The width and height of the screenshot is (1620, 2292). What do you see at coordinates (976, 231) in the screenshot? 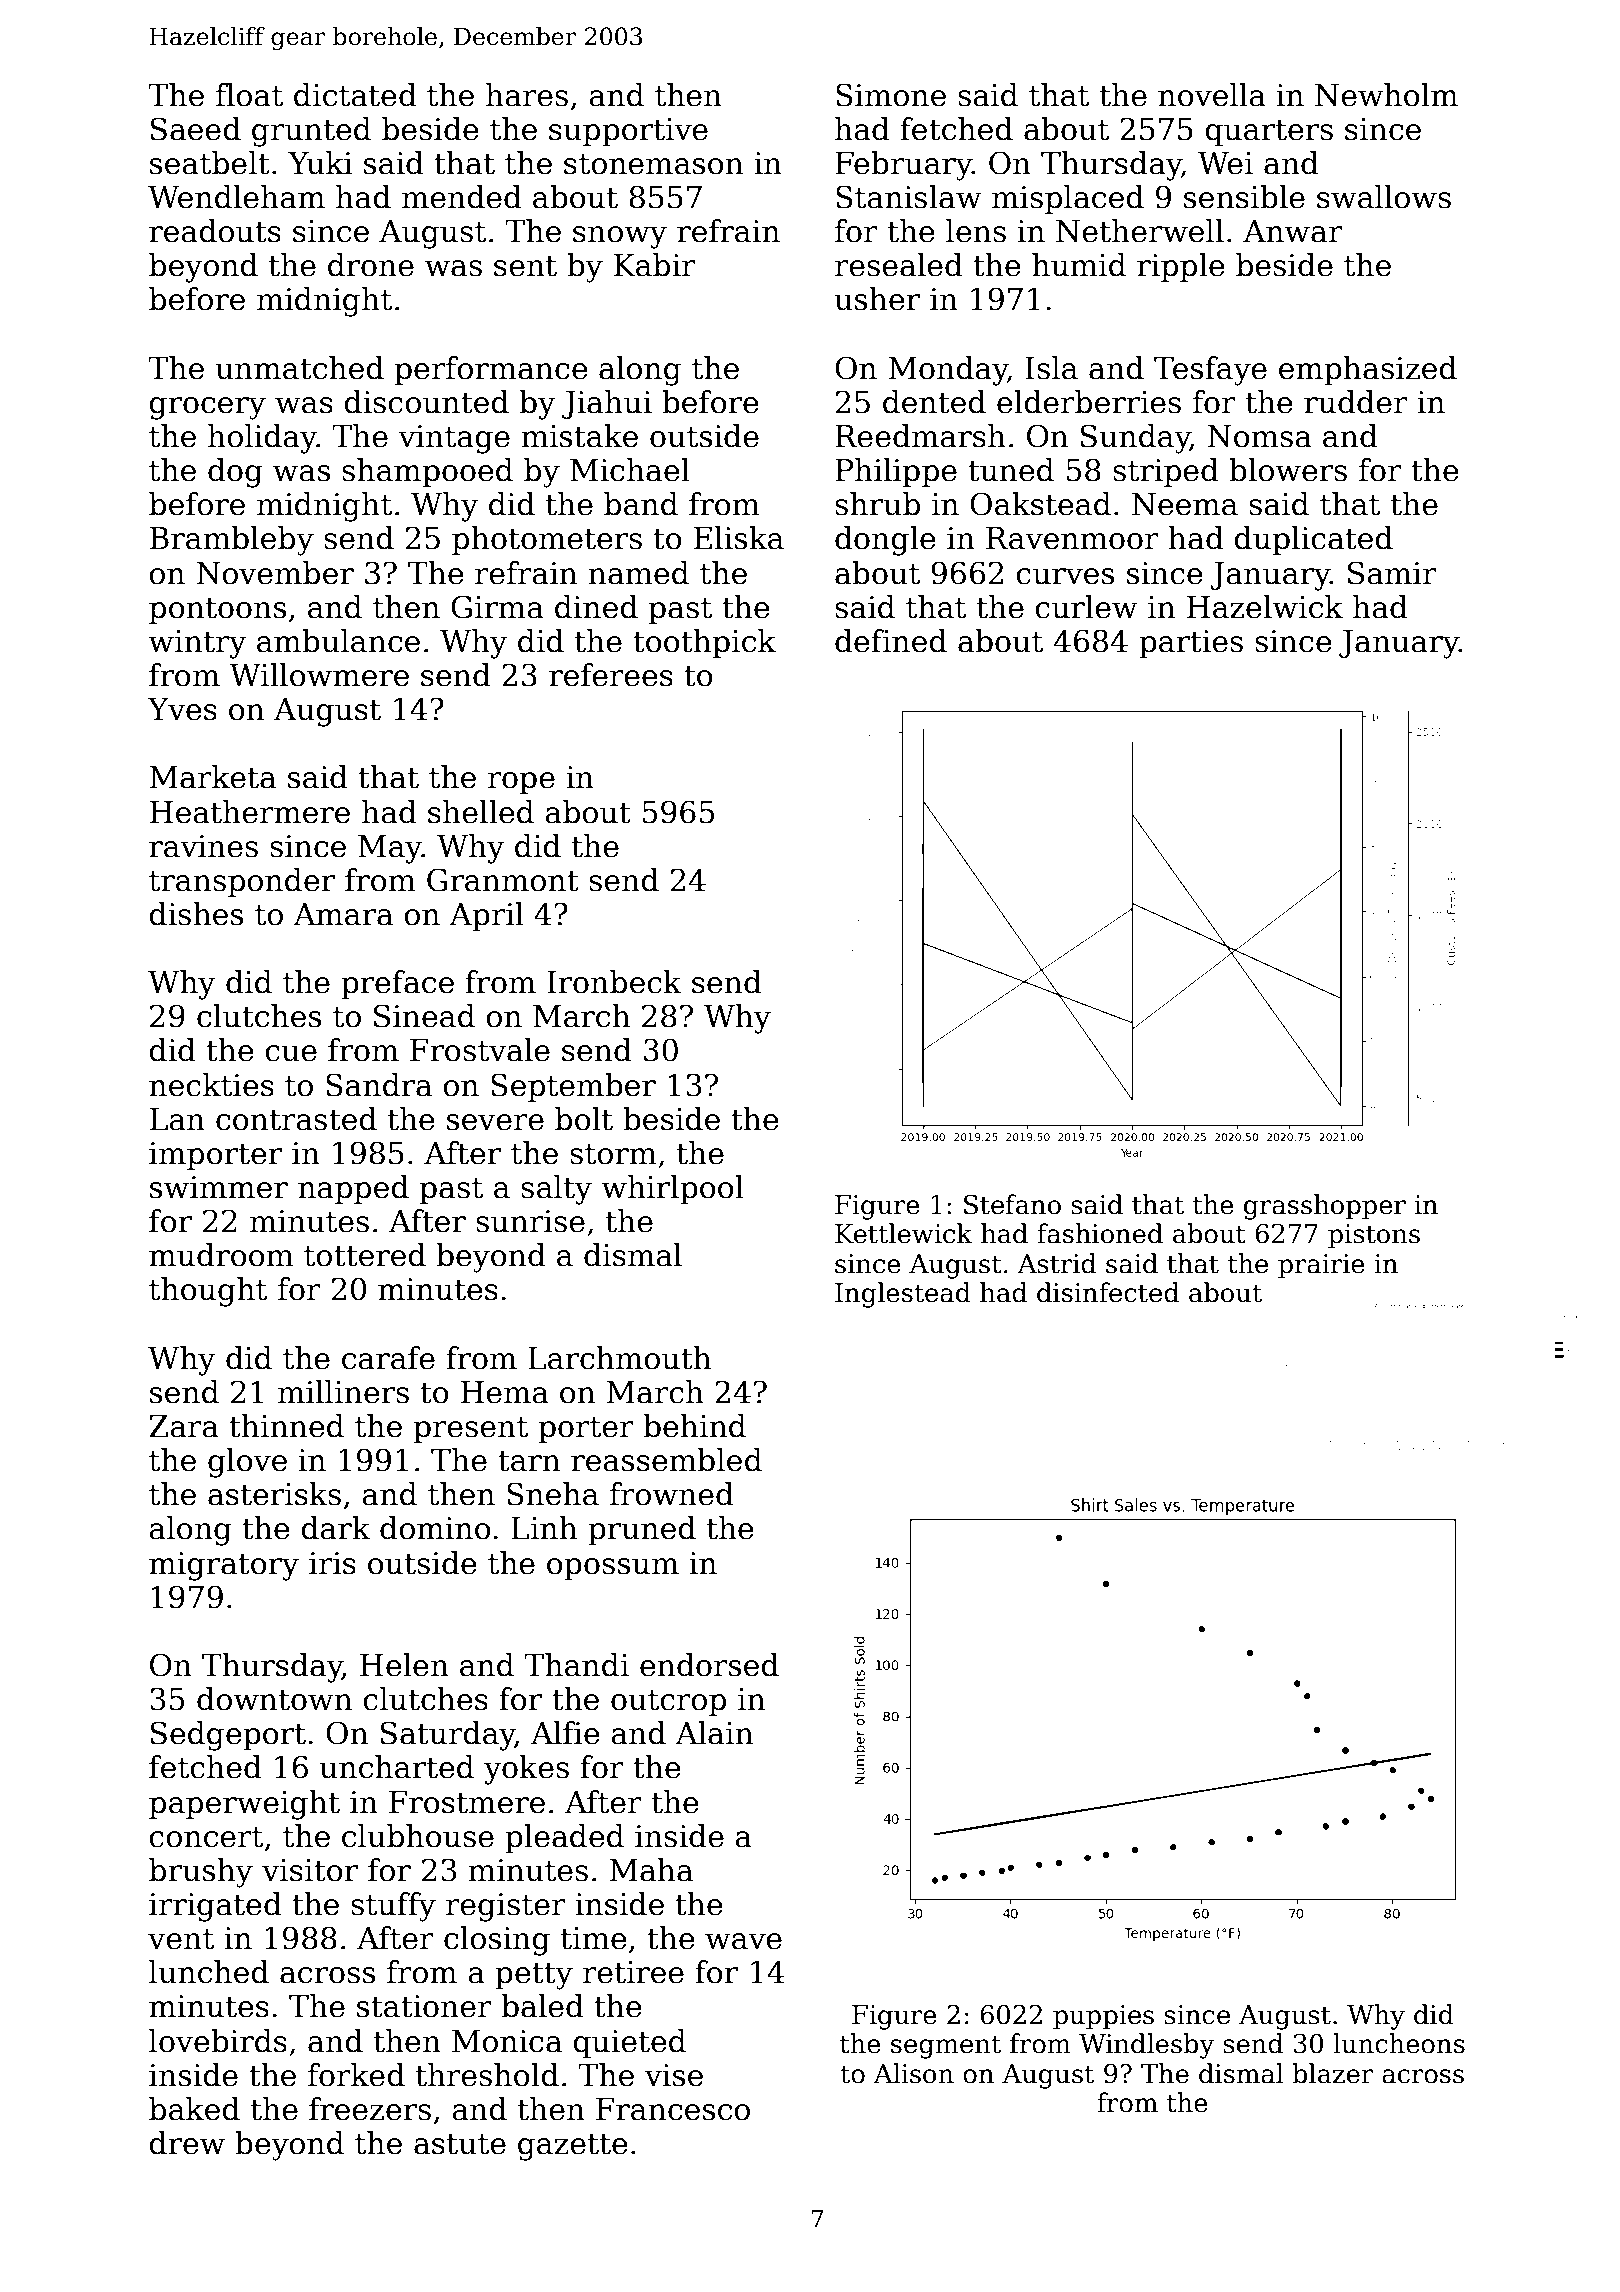
I see `lens` at bounding box center [976, 231].
